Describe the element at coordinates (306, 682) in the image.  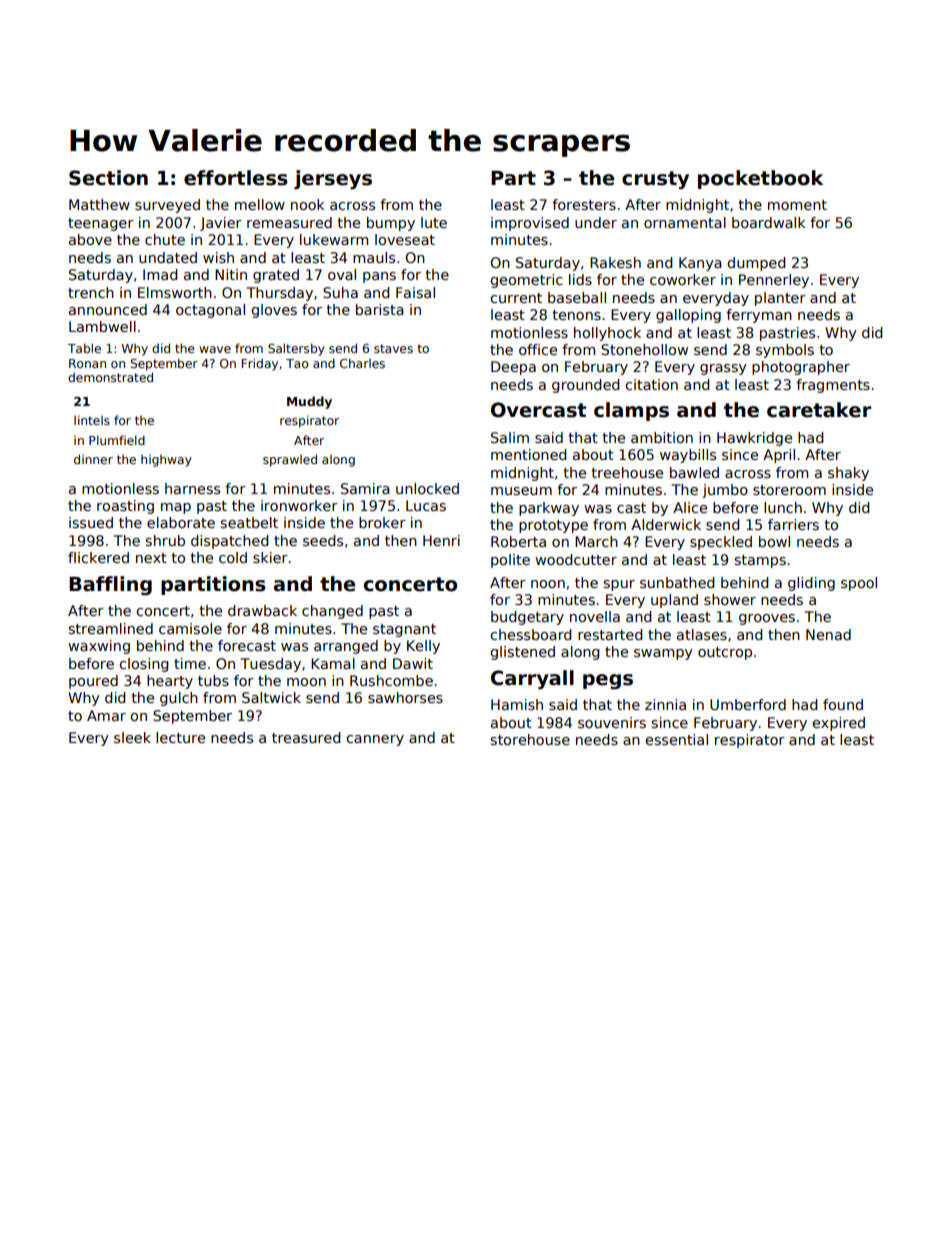
I see `moon` at that location.
